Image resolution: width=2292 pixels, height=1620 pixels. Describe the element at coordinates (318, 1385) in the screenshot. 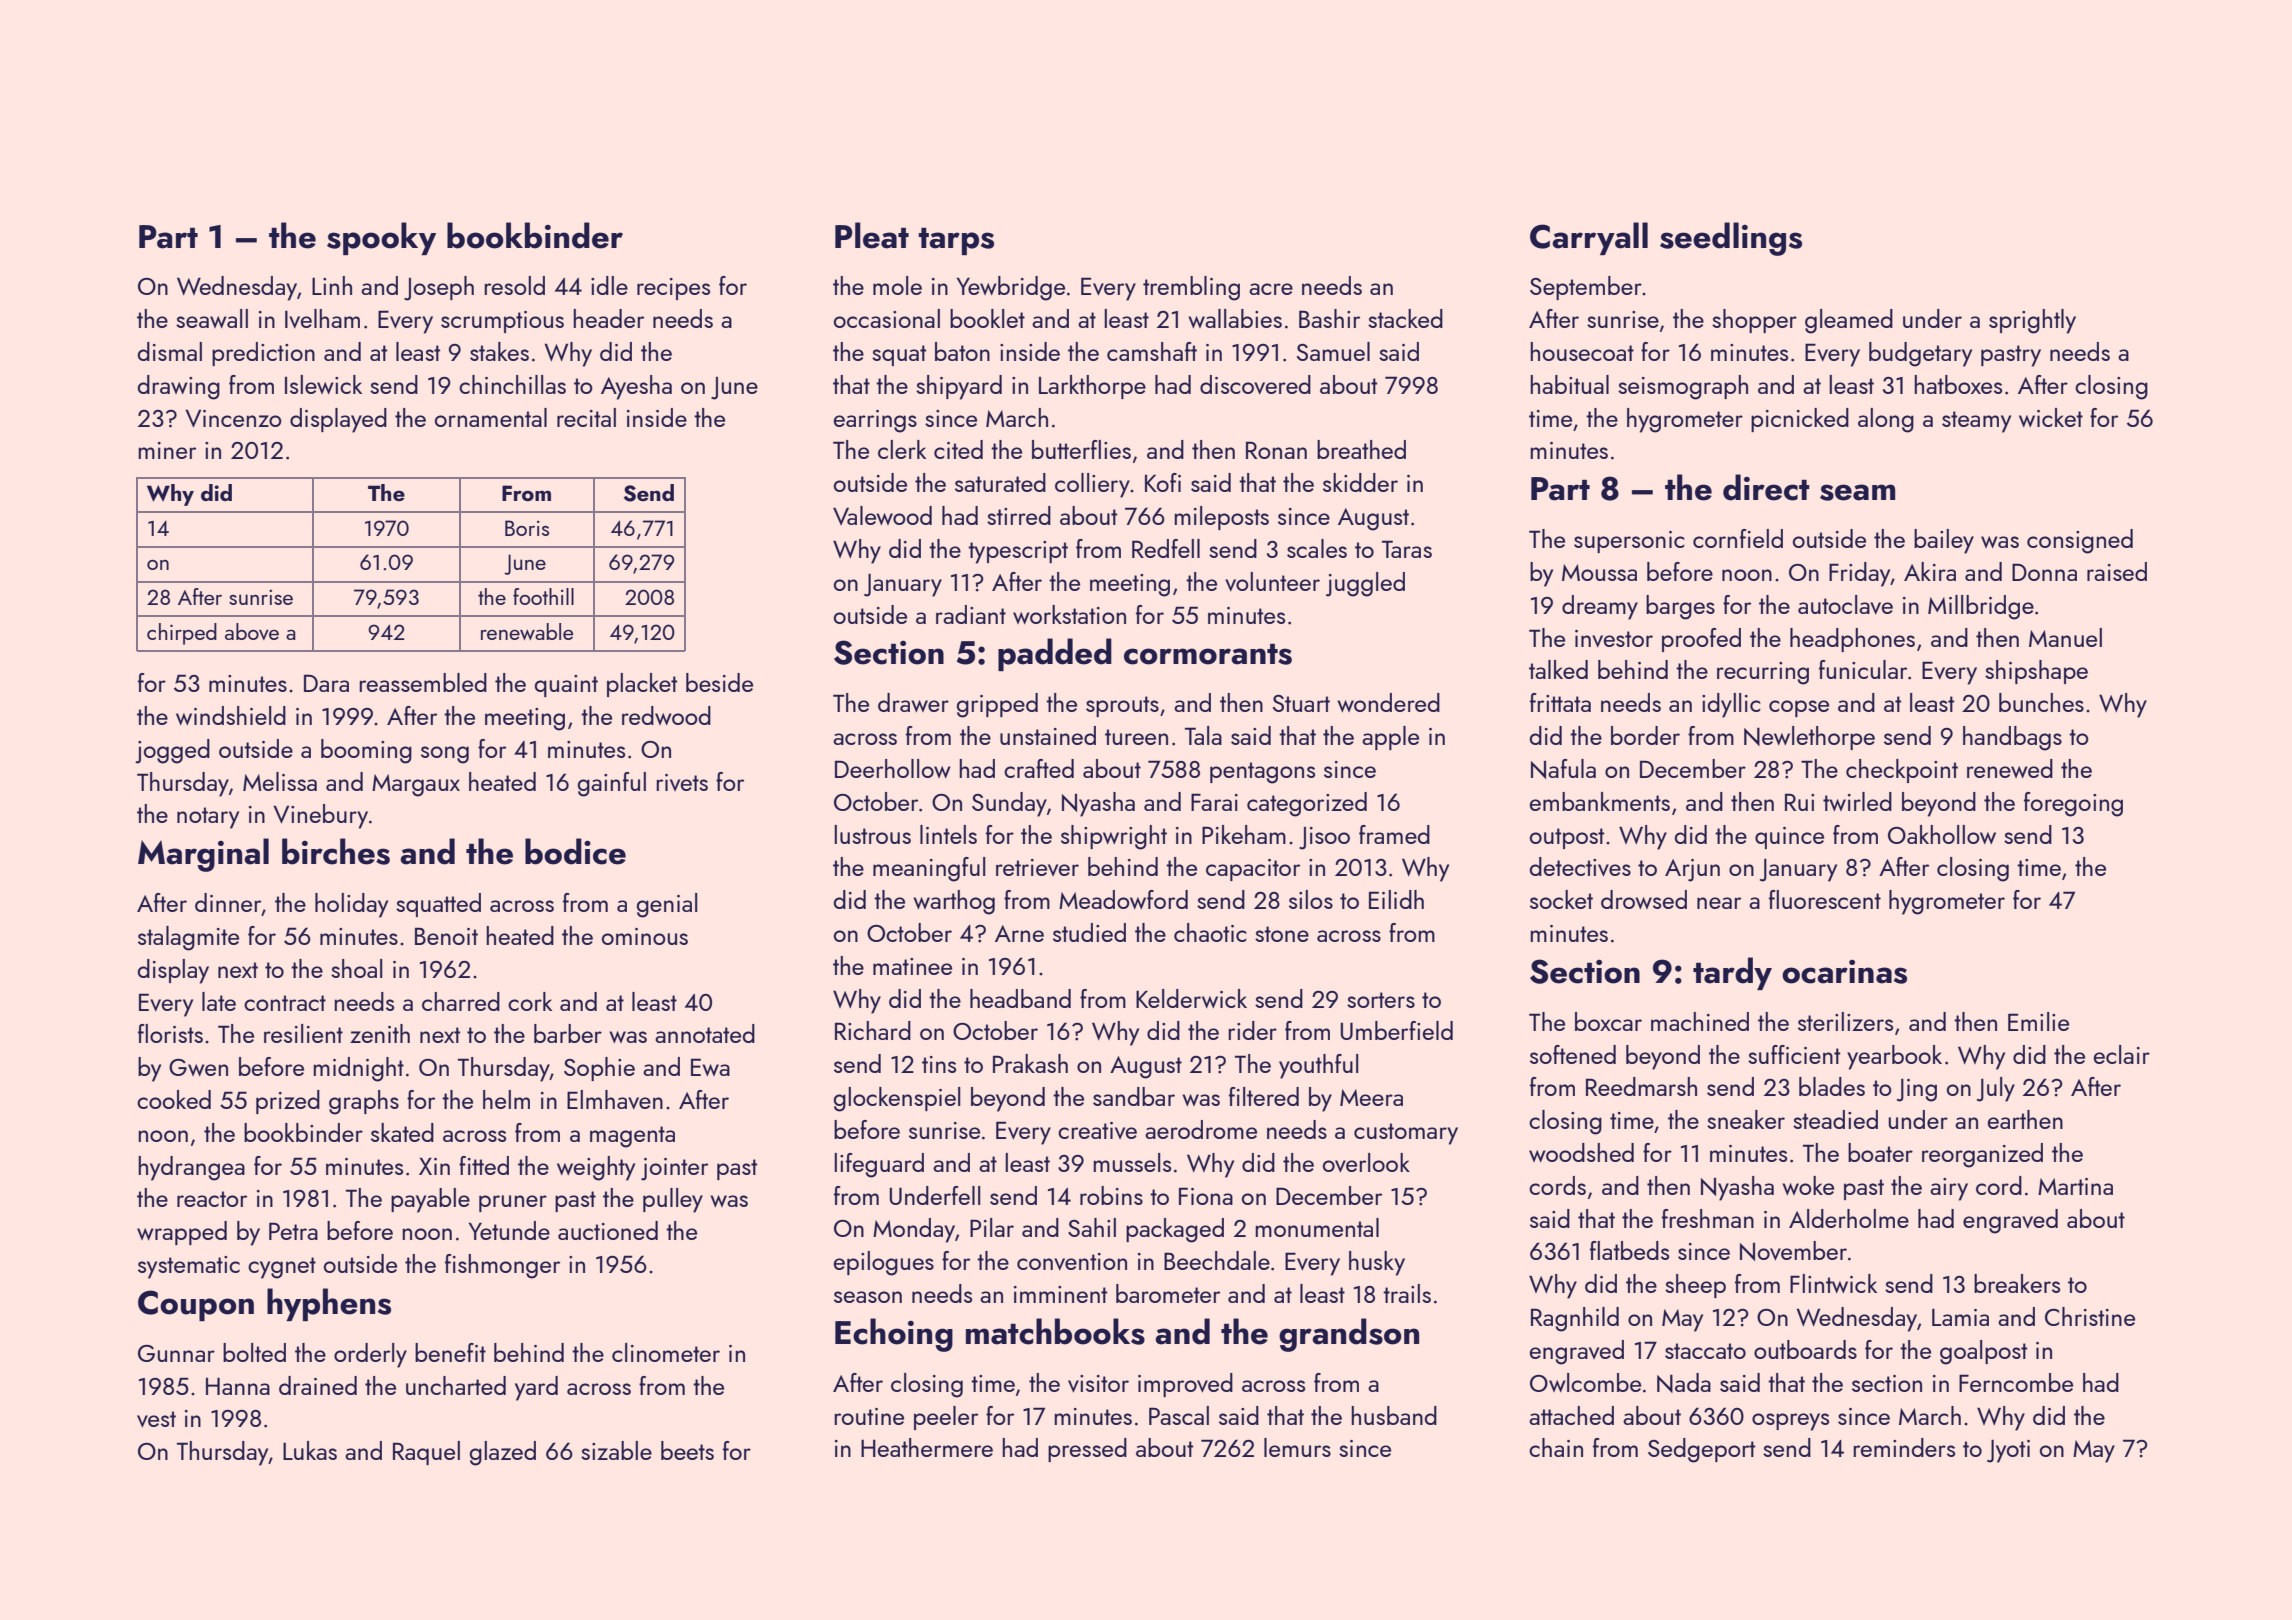

I see `drained` at that location.
